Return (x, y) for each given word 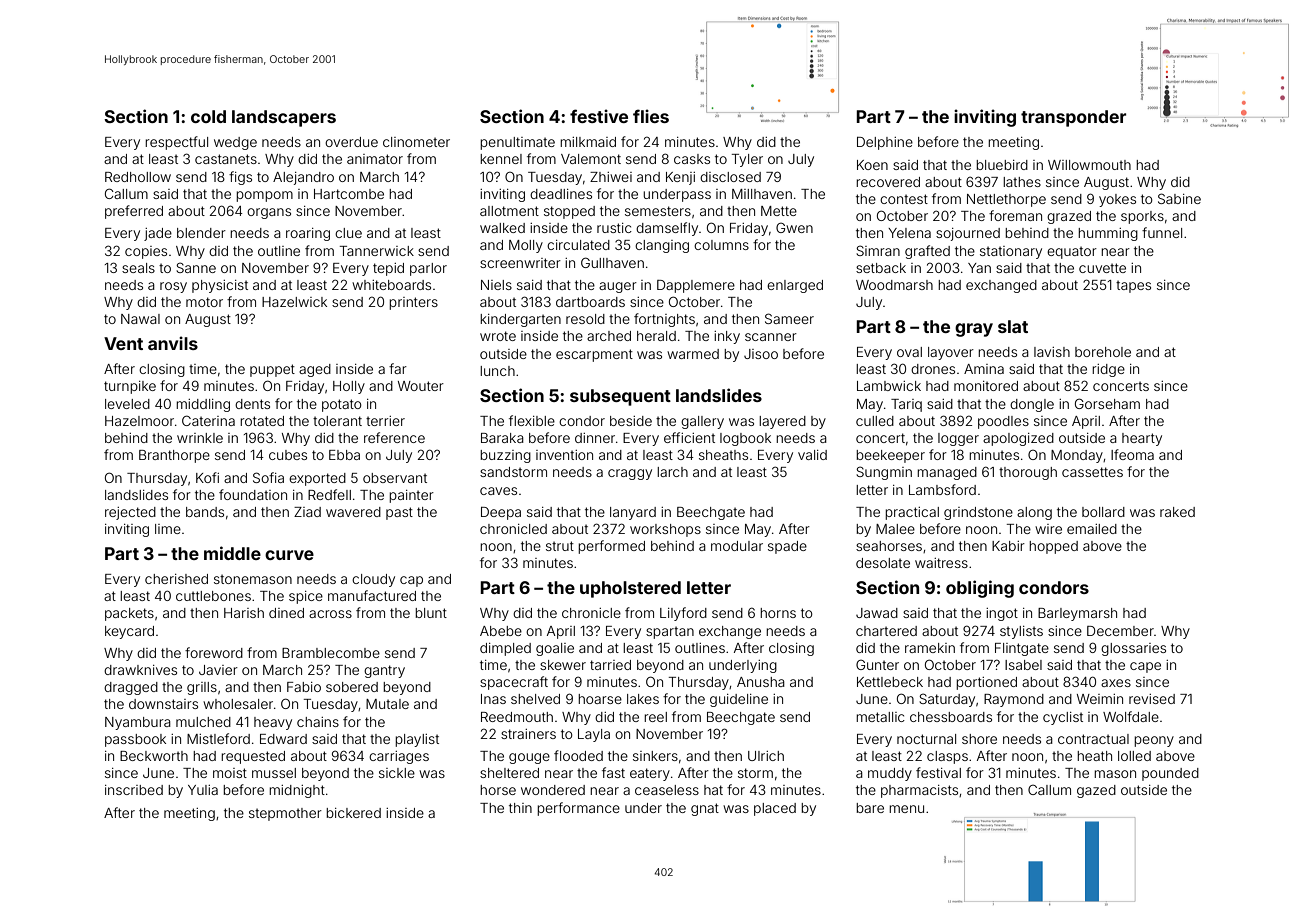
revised (1152, 699)
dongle (1032, 405)
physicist (220, 286)
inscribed (134, 790)
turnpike (130, 387)
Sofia (268, 477)
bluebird (1002, 165)
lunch (497, 371)
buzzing (505, 456)
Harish (244, 613)
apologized (1018, 439)
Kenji (680, 178)
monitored (986, 386)
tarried (610, 665)
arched (609, 336)
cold (208, 116)
